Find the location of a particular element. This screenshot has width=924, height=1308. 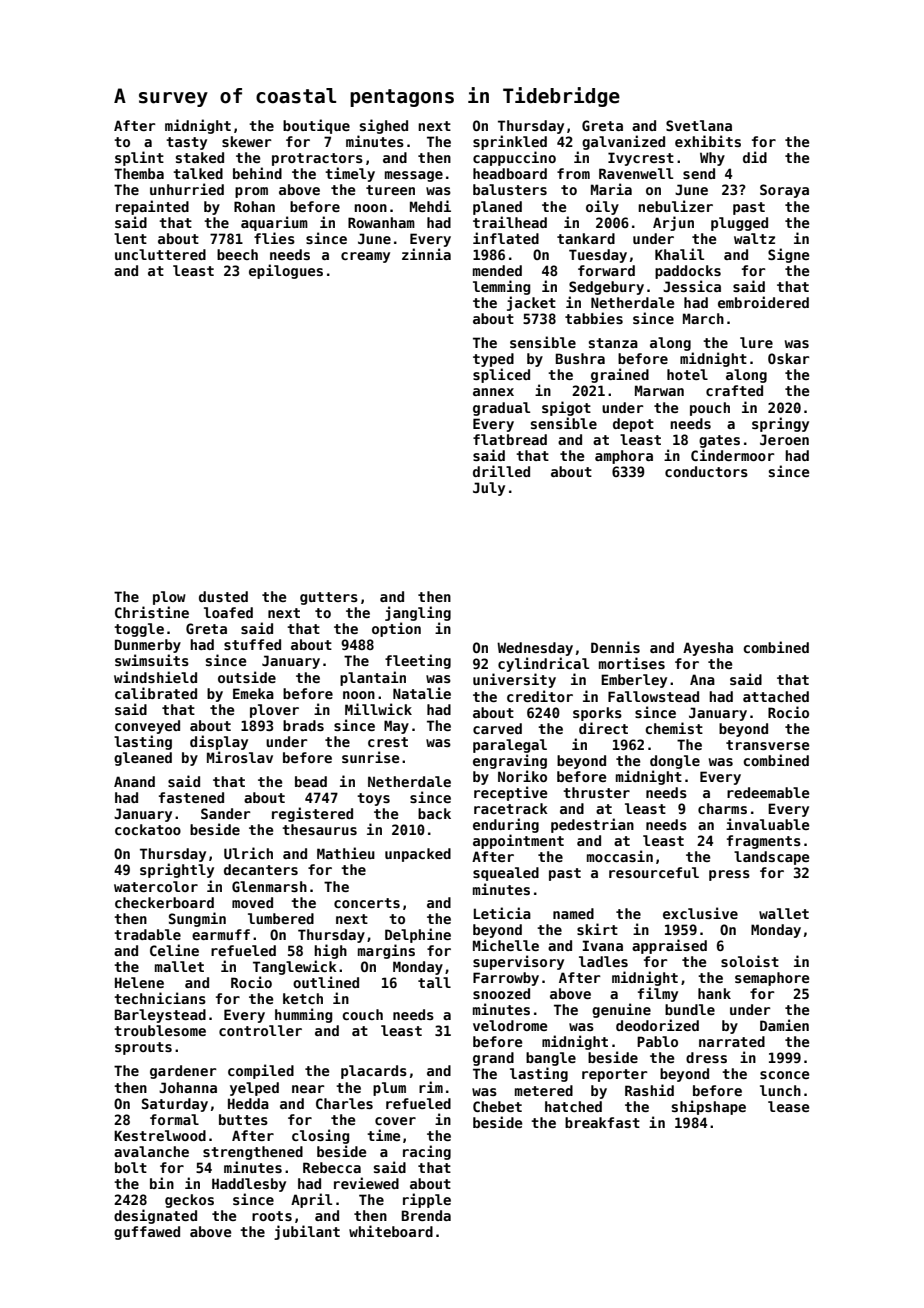

breakfast is located at coordinates (602, 1122).
